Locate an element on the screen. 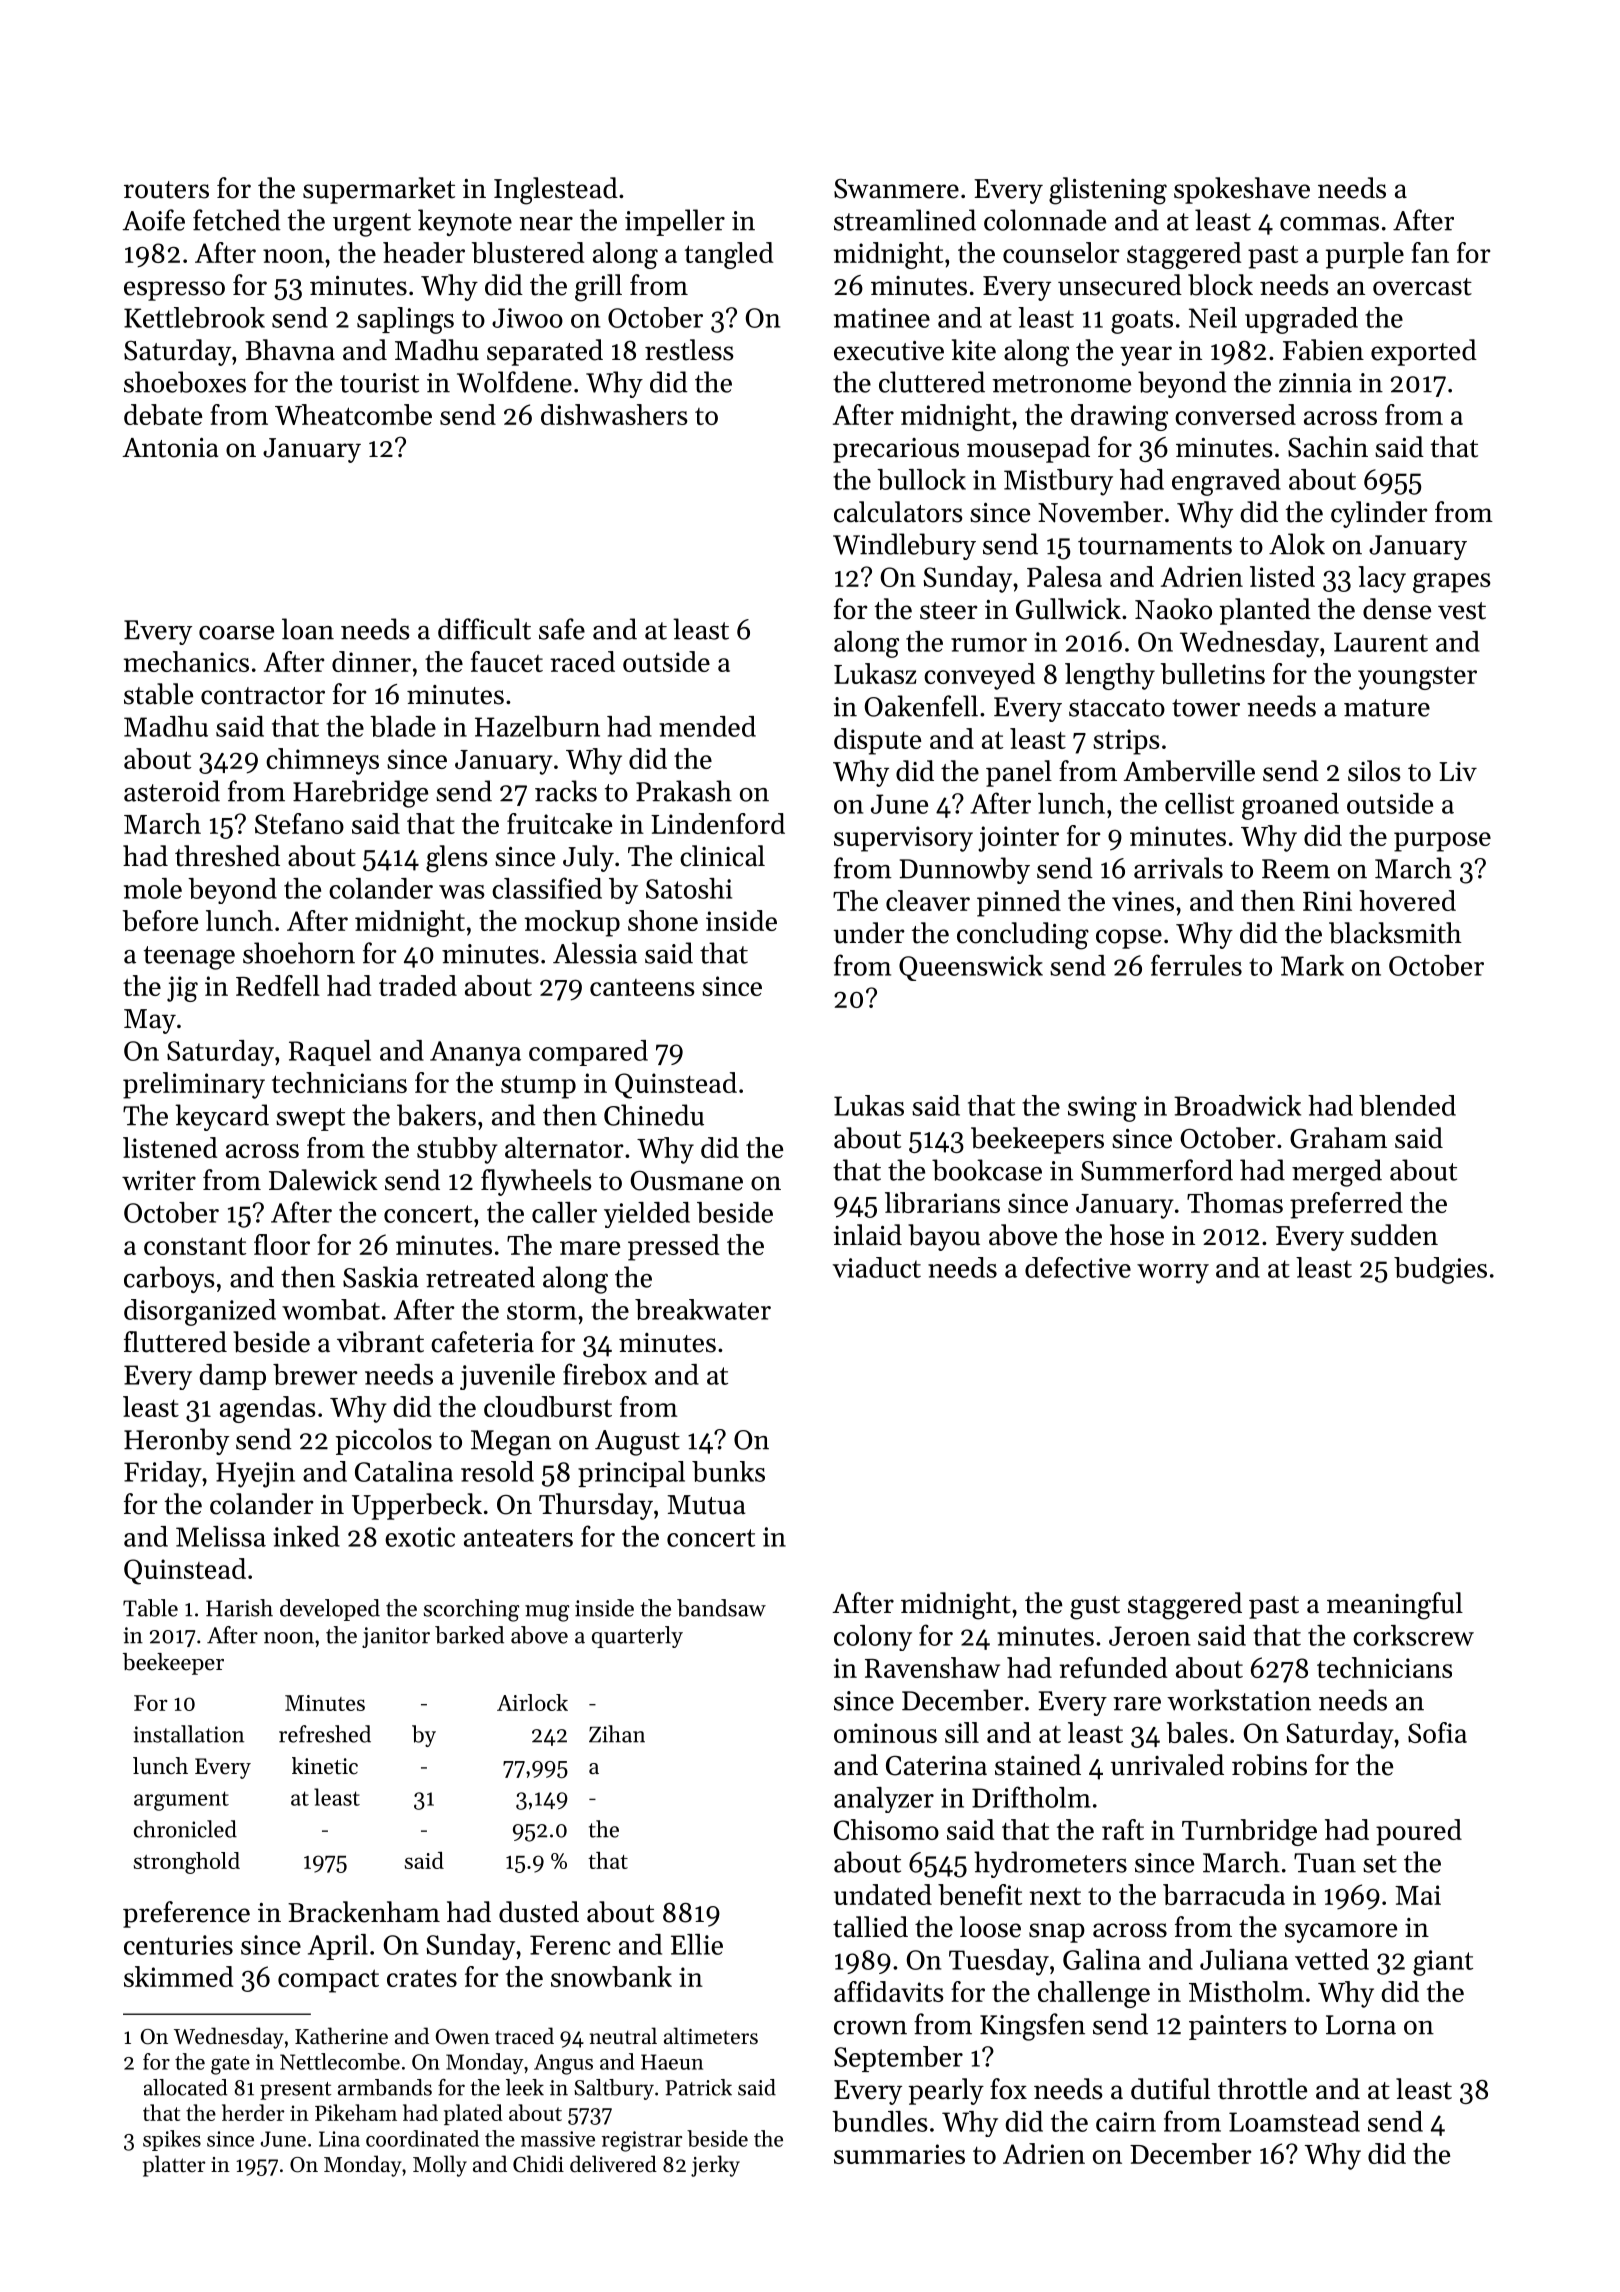 The width and height of the screenshot is (1620, 2292). shoeboxes is located at coordinates (185, 382).
